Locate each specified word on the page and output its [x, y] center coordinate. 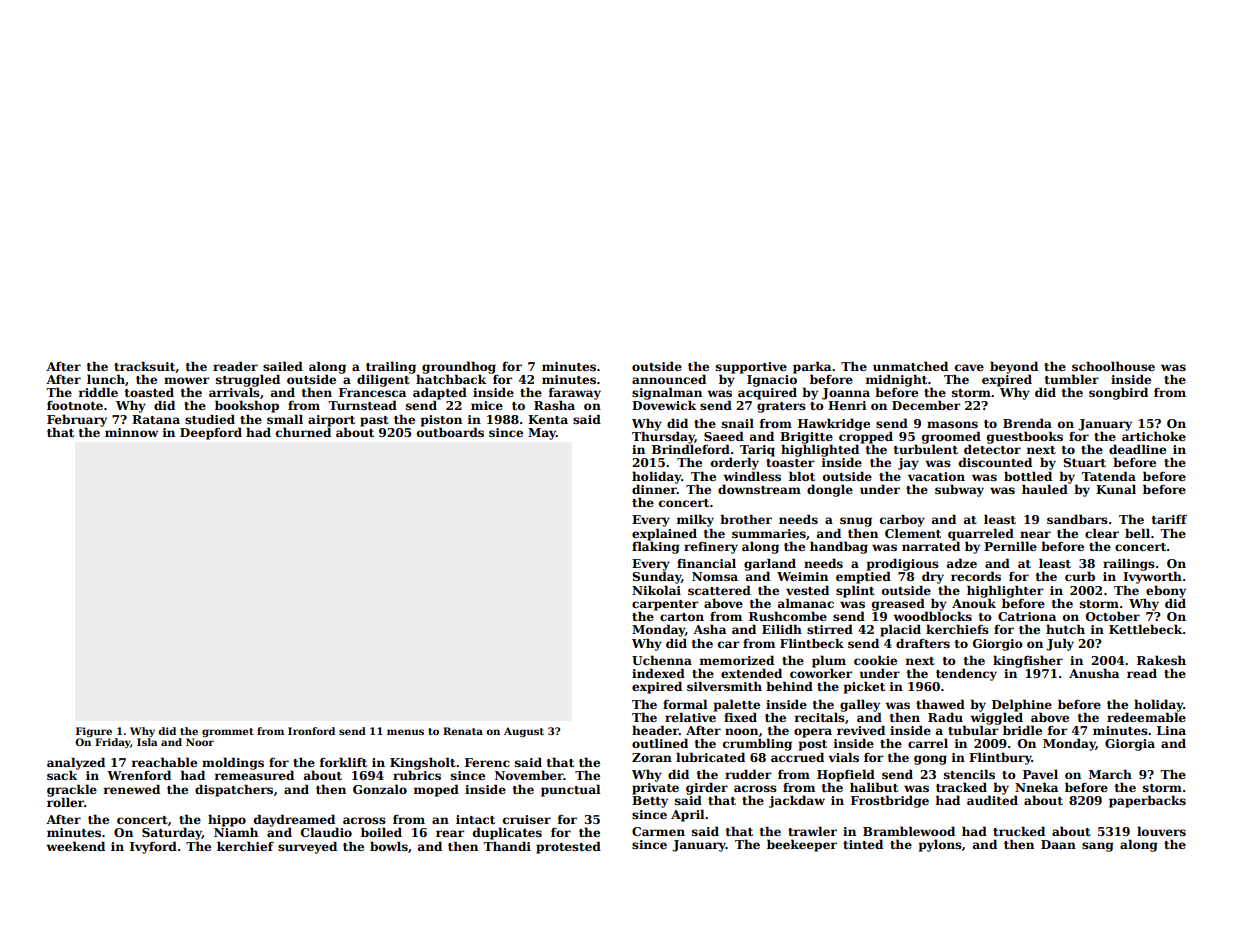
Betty [650, 802]
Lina [1171, 730]
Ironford [311, 731]
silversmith [724, 686]
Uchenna [662, 660]
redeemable [1146, 717]
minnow [131, 432]
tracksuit [144, 366]
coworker [821, 673]
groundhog [459, 367]
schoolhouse [1113, 366]
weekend [75, 846]
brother [746, 519]
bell [1137, 533]
